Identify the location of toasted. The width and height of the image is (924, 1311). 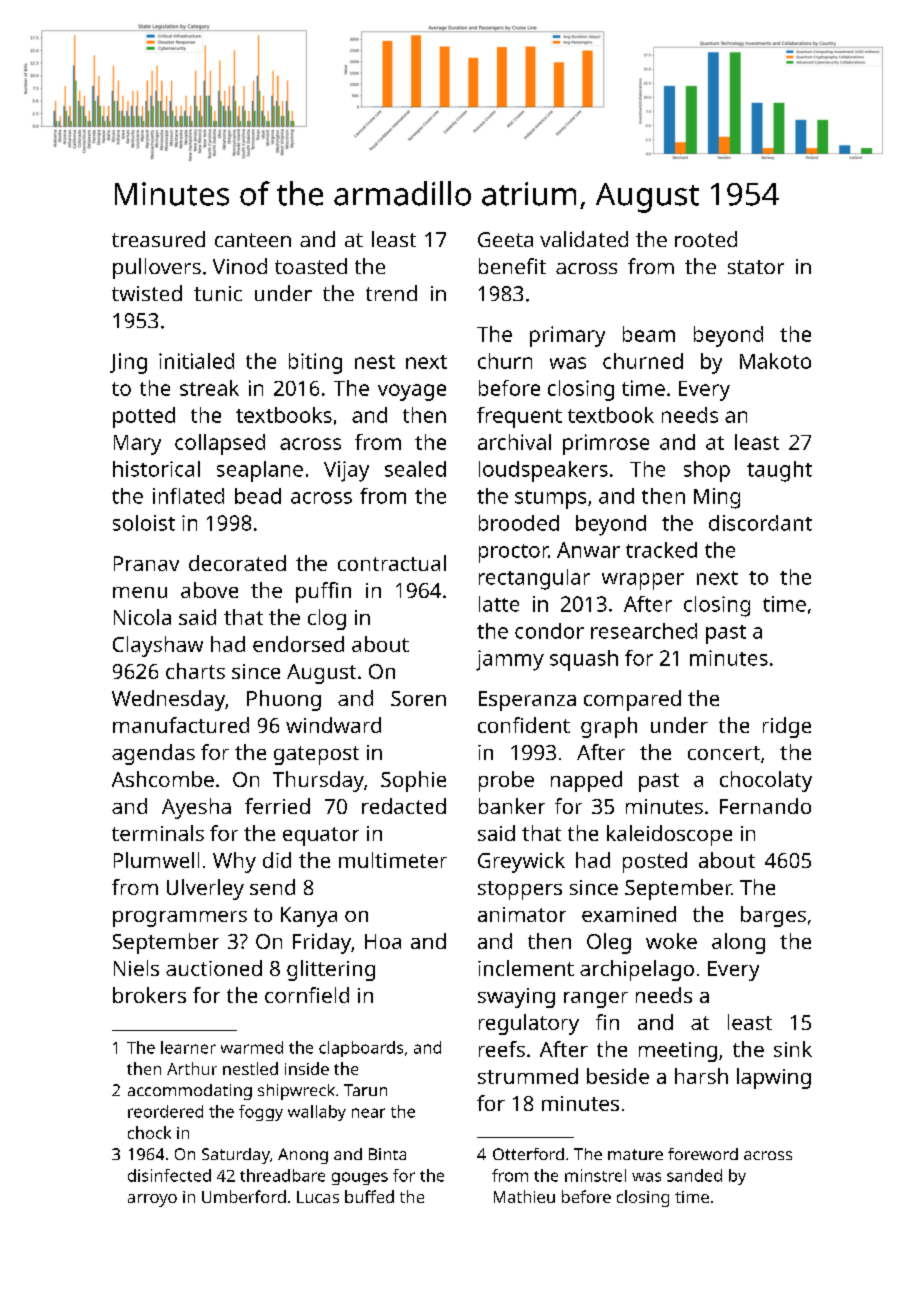
(311, 266).
